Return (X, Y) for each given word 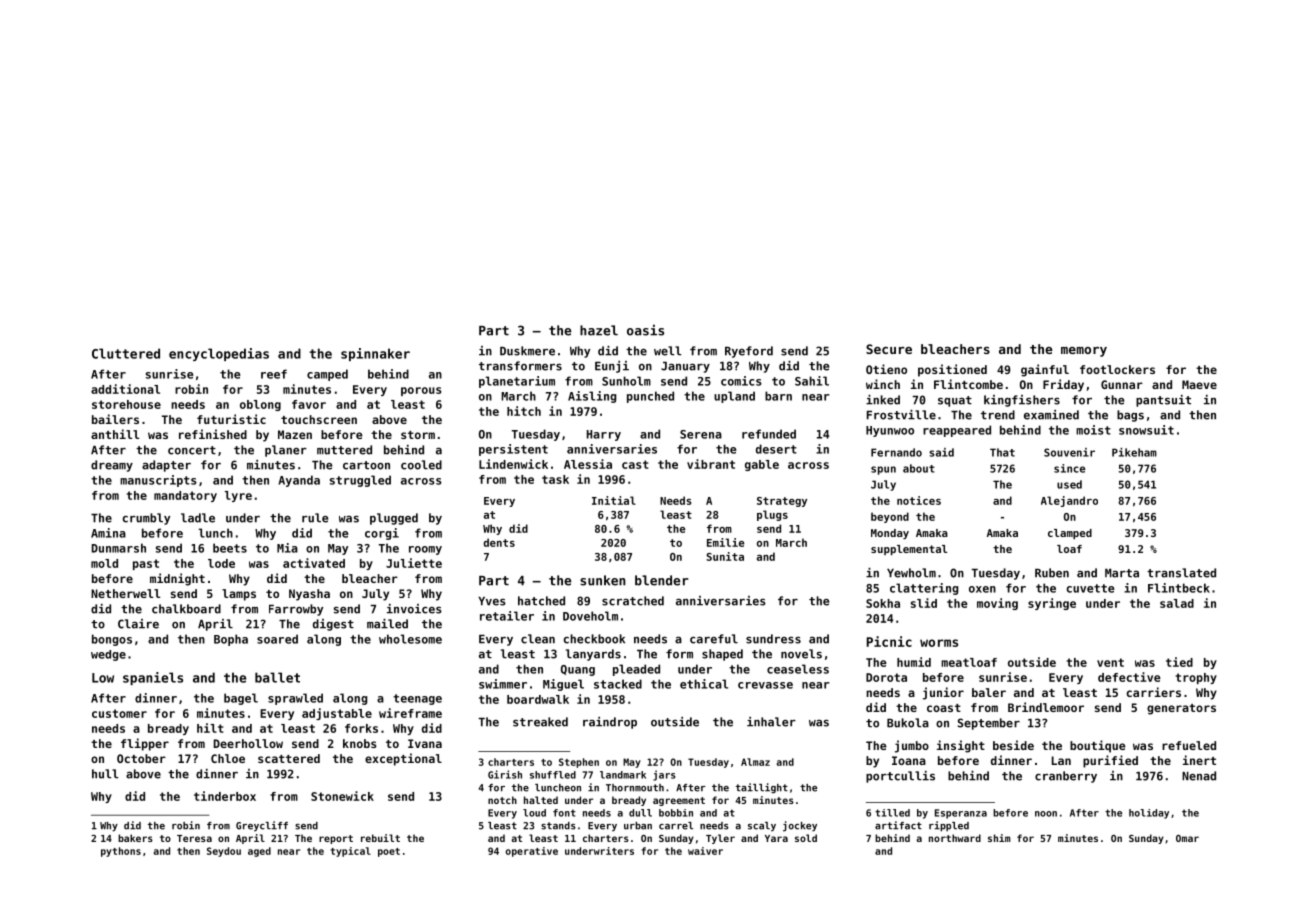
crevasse (765, 685)
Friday (1063, 385)
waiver (705, 851)
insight (961, 746)
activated (314, 563)
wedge (108, 655)
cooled (421, 465)
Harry (604, 435)
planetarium (517, 382)
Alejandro (1069, 501)
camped (327, 375)
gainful (1045, 370)
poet (389, 852)
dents (499, 542)
